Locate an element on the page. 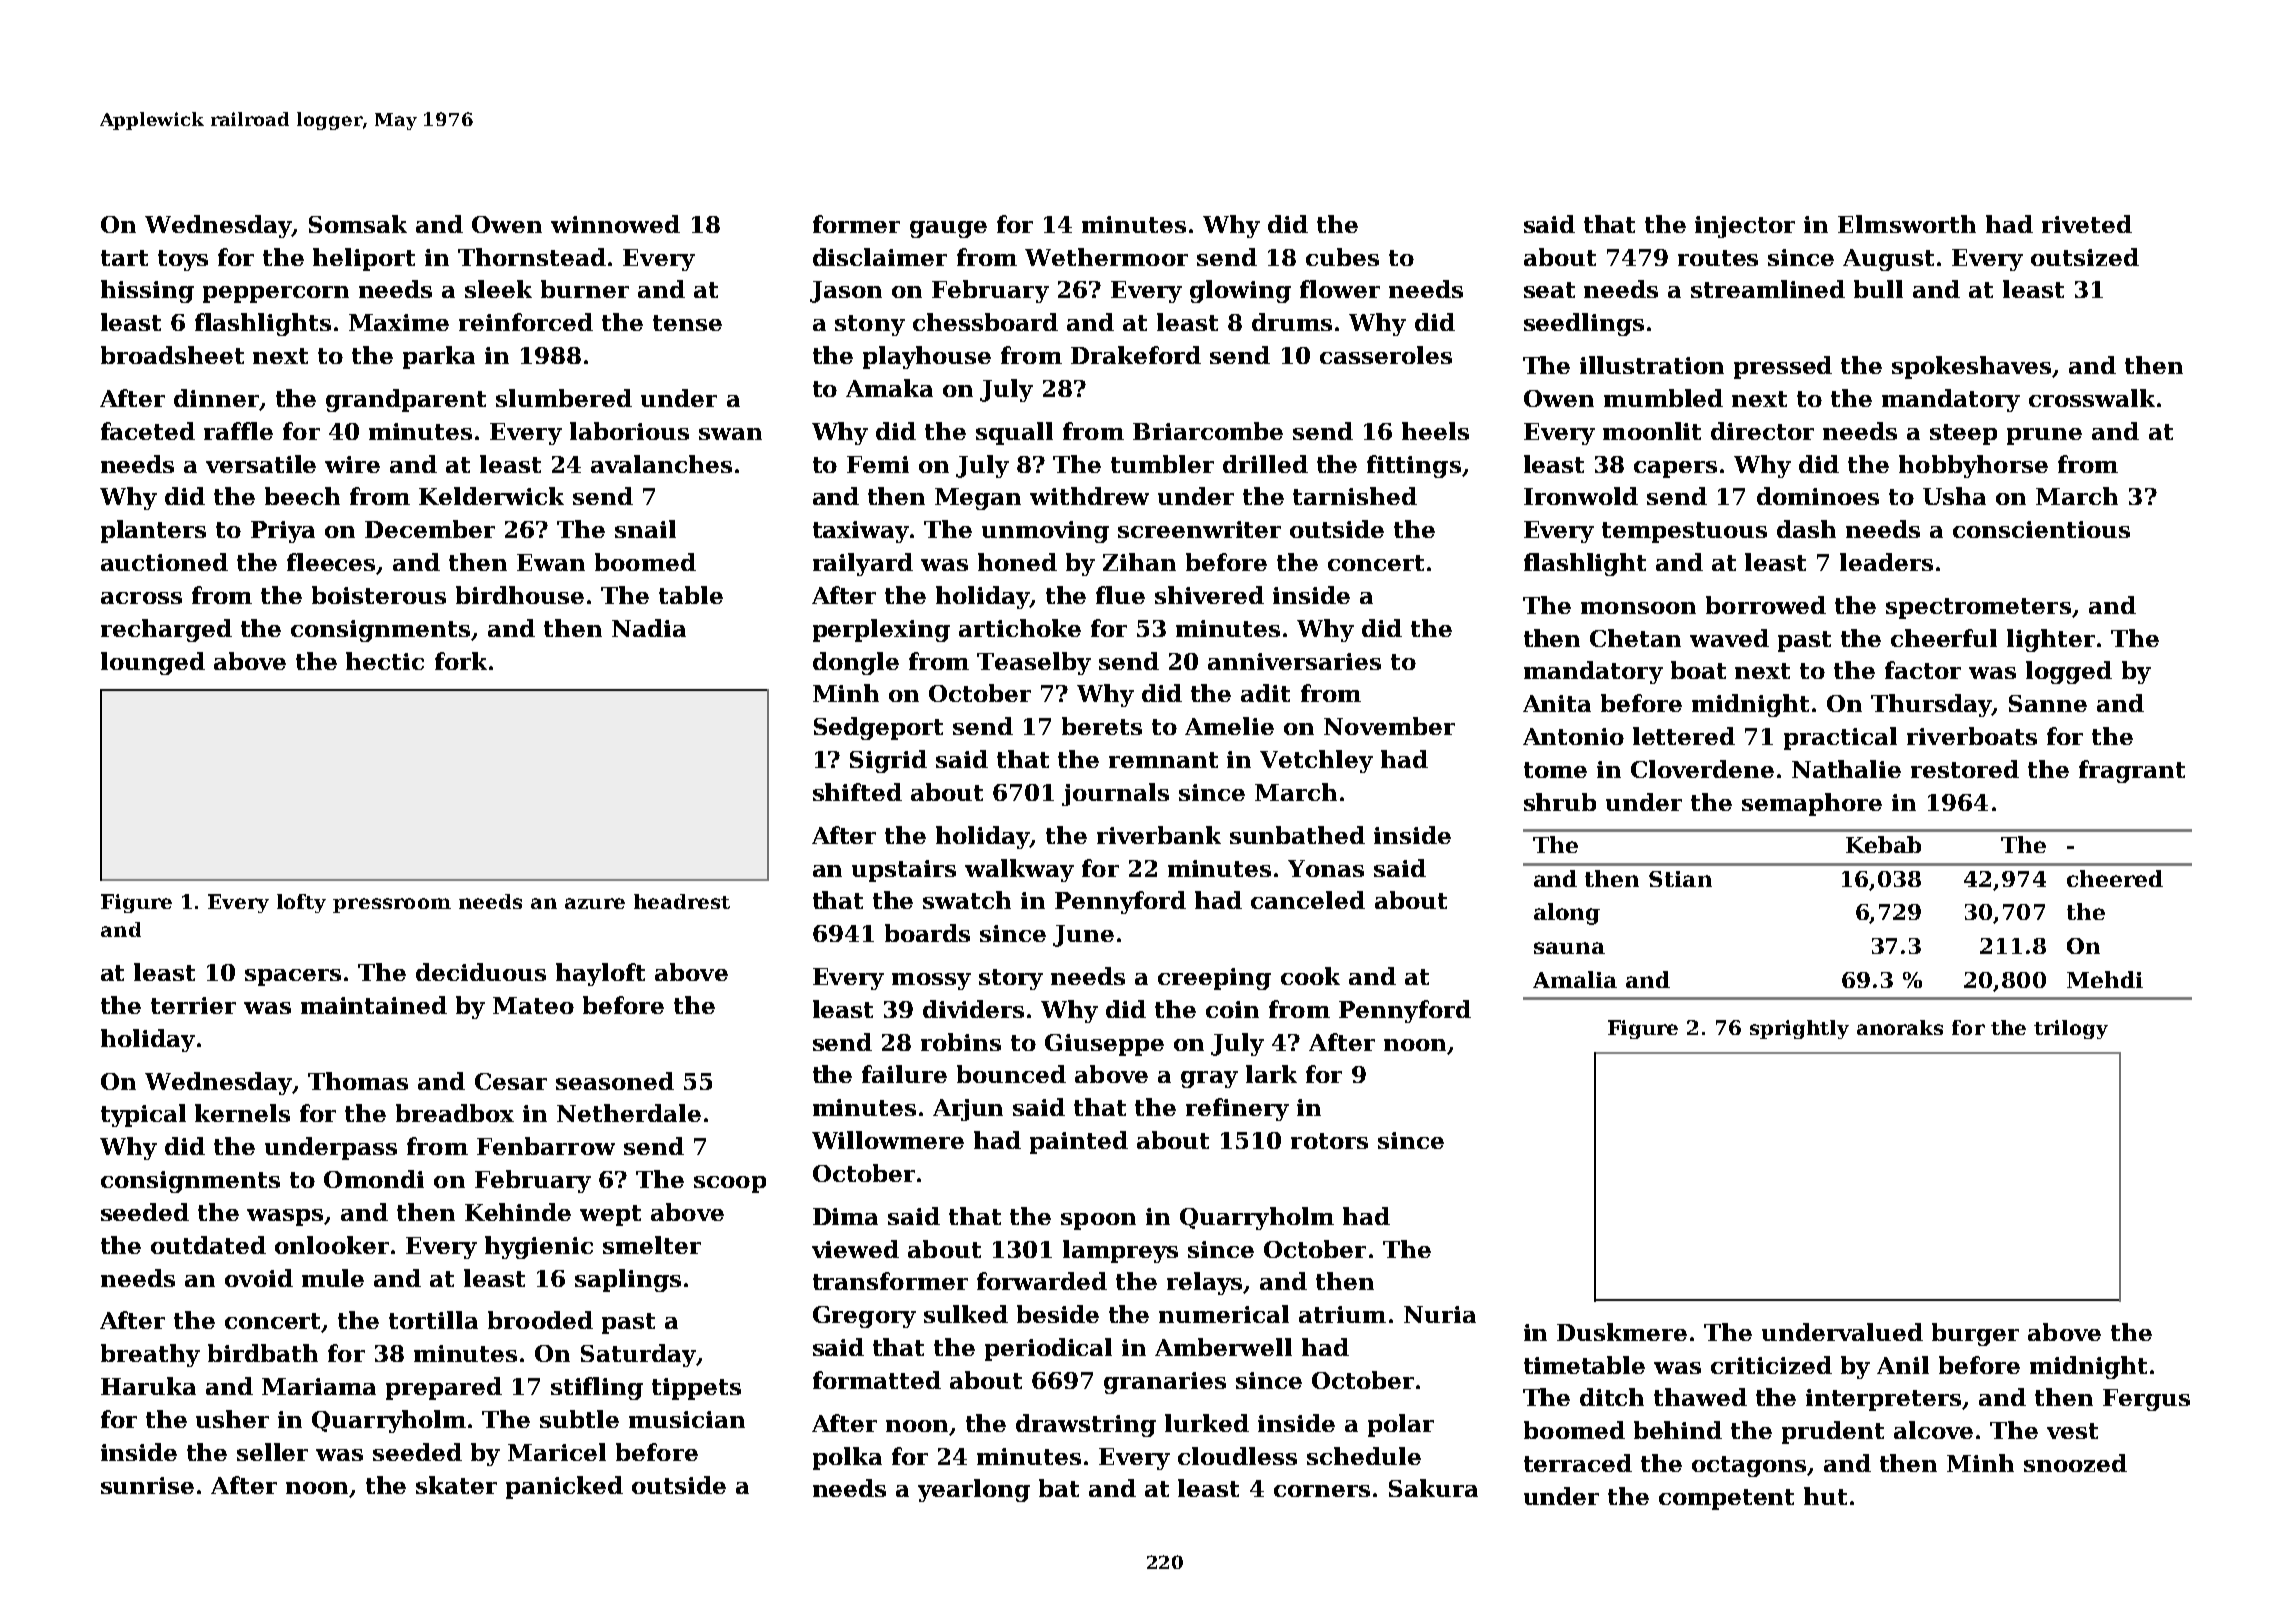  crosswalk is located at coordinates (2092, 398).
